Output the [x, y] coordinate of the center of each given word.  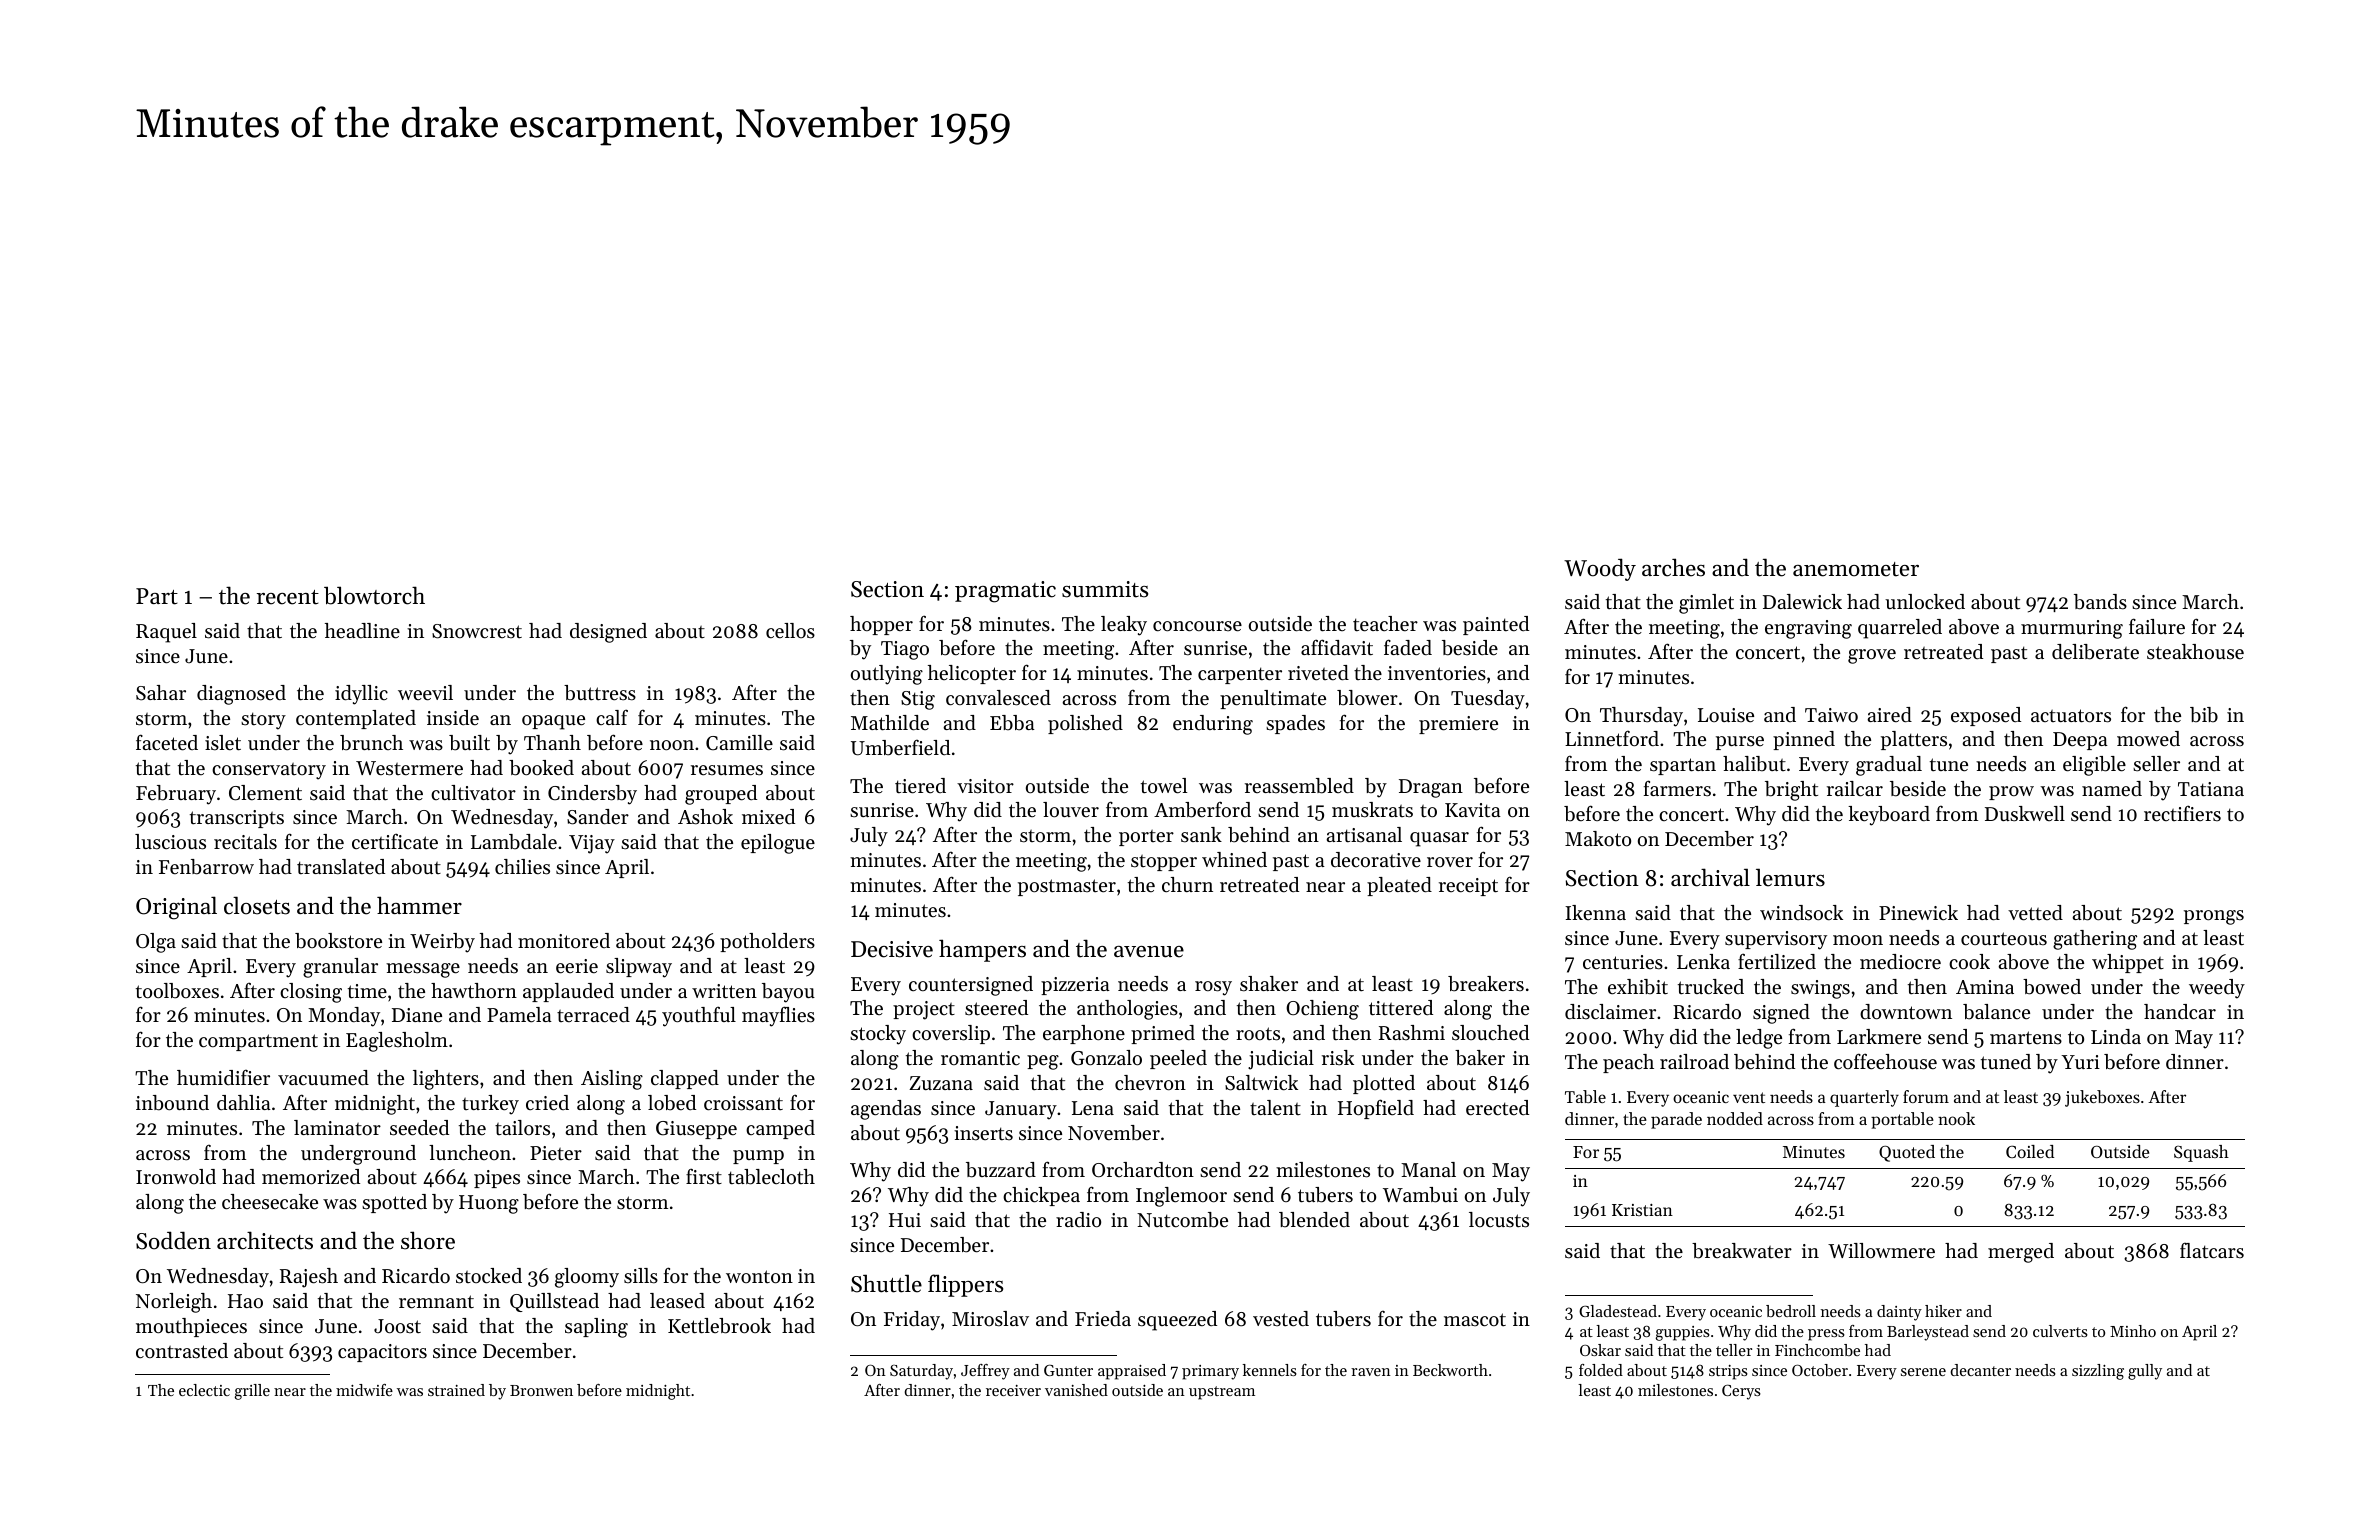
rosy [1213, 988]
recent [288, 597]
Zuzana [941, 1083]
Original [176, 908]
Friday [912, 1321]
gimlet [1706, 604]
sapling [596, 1328]
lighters [446, 1080]
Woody [1600, 569]
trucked [1711, 987]
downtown [1906, 1012]
